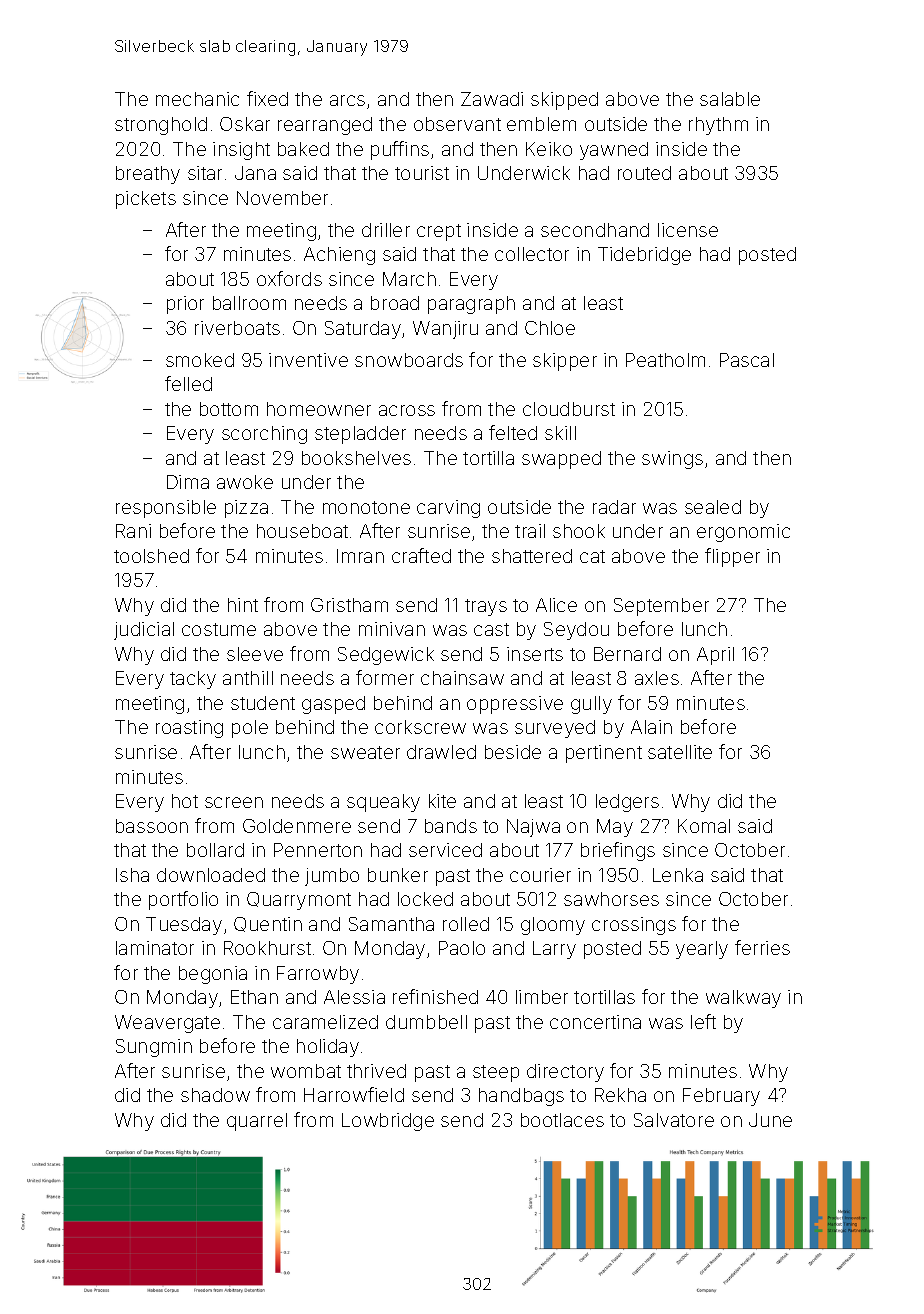  I want to click on Lenka, so click(678, 875).
